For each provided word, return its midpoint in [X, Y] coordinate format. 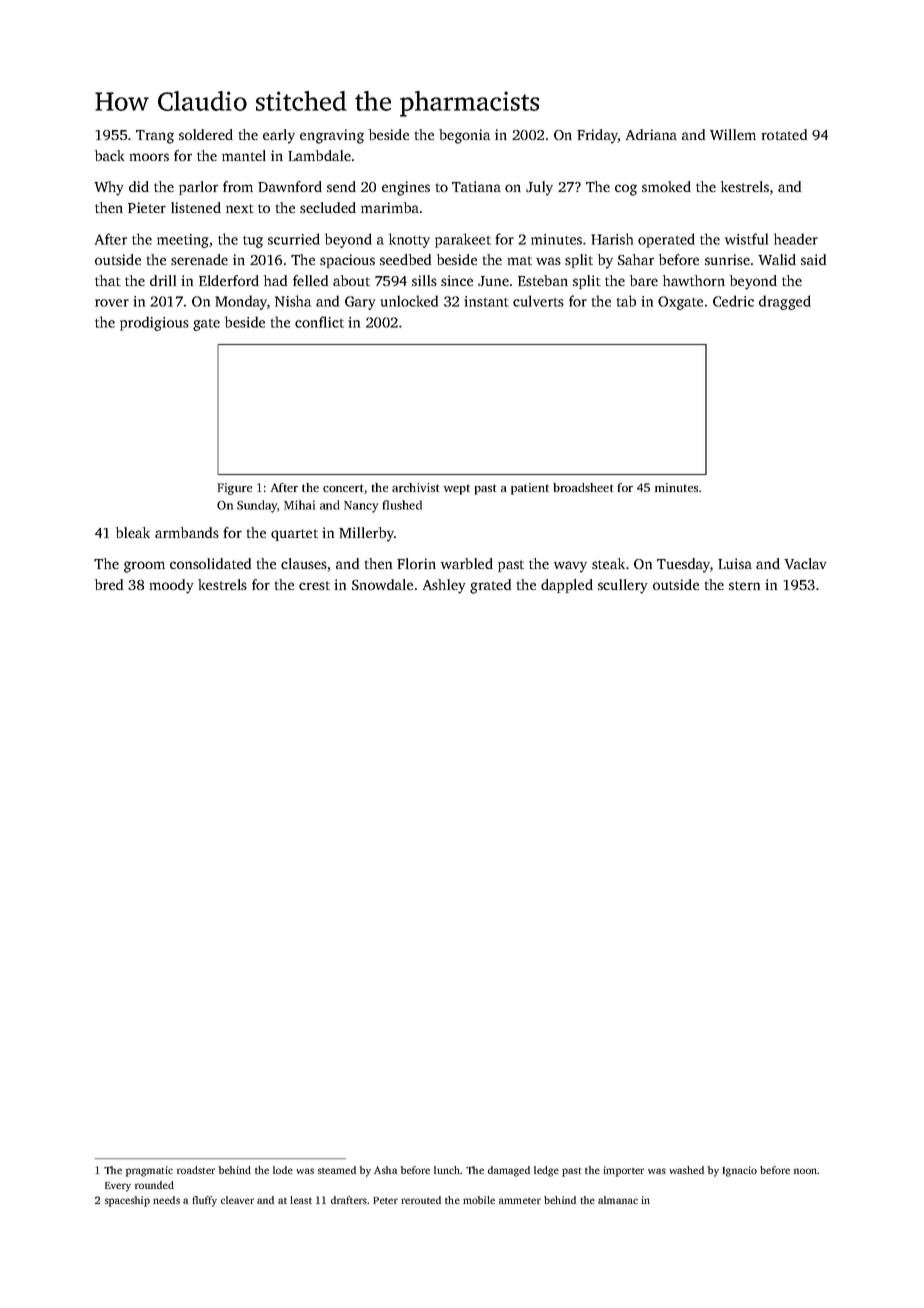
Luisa [735, 563]
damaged [509, 1171]
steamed [337, 1170]
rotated [784, 134]
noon [806, 1171]
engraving [332, 136]
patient [530, 489]
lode [283, 1170]
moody [172, 586]
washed [686, 1170]
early [279, 136]
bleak [133, 532]
